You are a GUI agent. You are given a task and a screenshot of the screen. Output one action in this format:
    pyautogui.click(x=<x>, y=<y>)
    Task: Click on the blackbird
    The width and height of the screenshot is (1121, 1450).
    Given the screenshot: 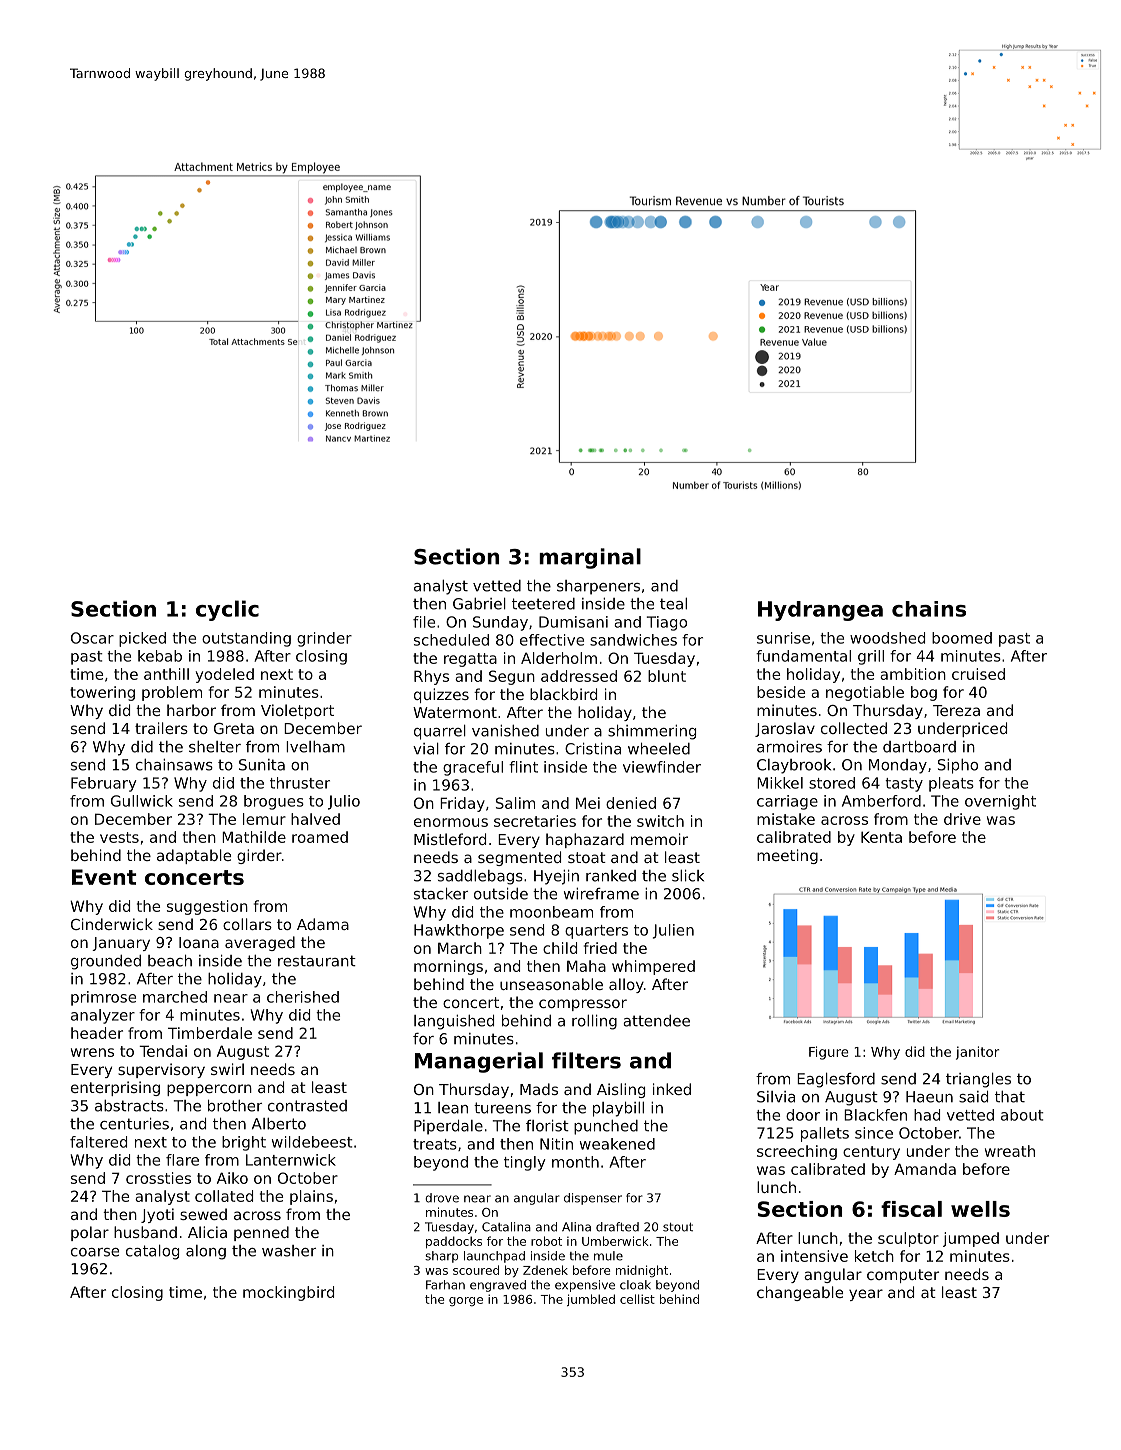 What is the action you would take?
    pyautogui.click(x=563, y=694)
